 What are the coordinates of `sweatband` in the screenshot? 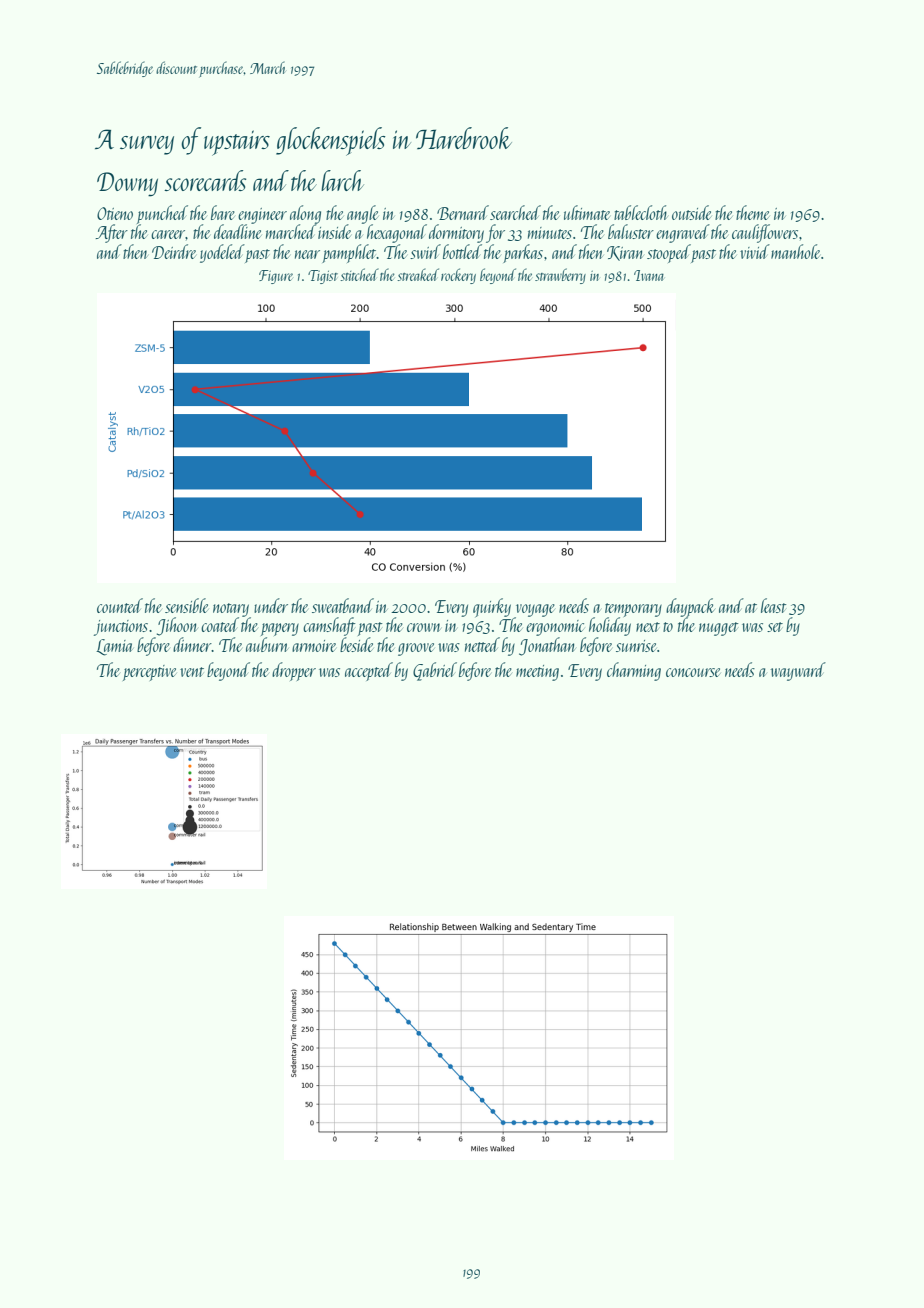 It's located at (343, 605).
